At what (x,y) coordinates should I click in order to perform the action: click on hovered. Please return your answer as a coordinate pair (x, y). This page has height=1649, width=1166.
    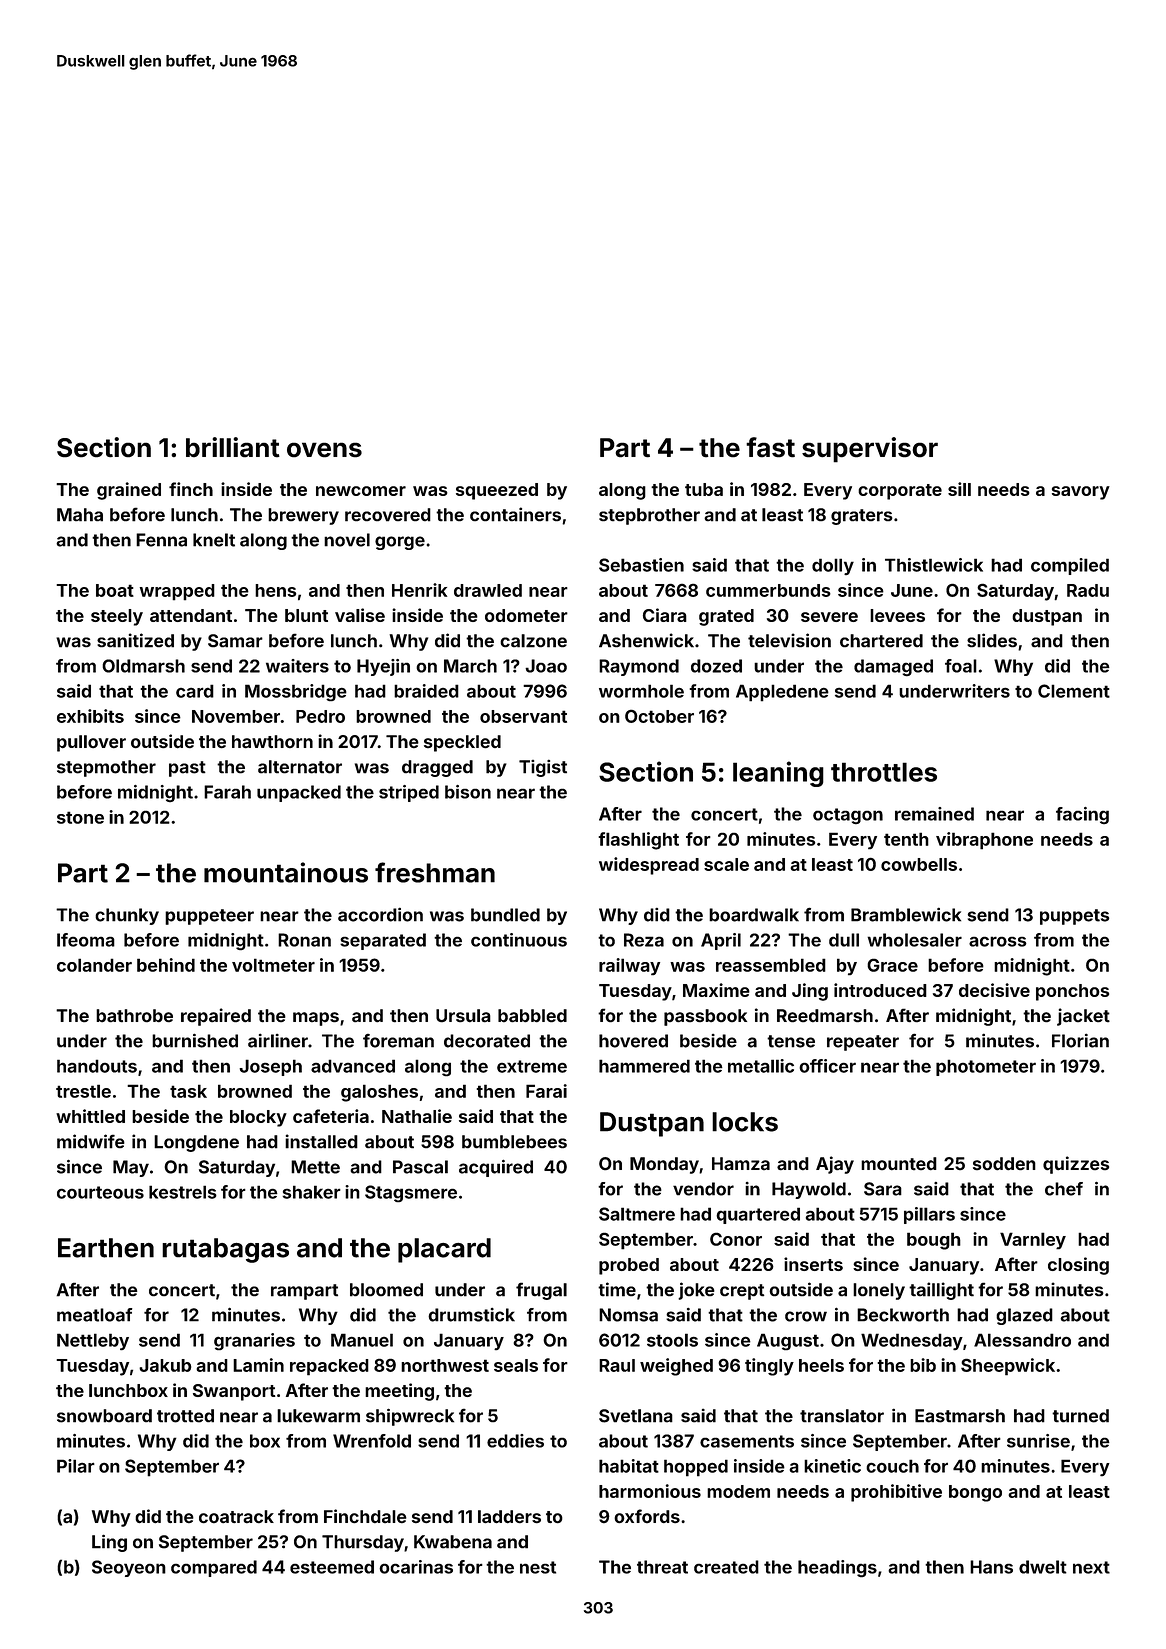
    Looking at the image, I should click on (633, 1041).
